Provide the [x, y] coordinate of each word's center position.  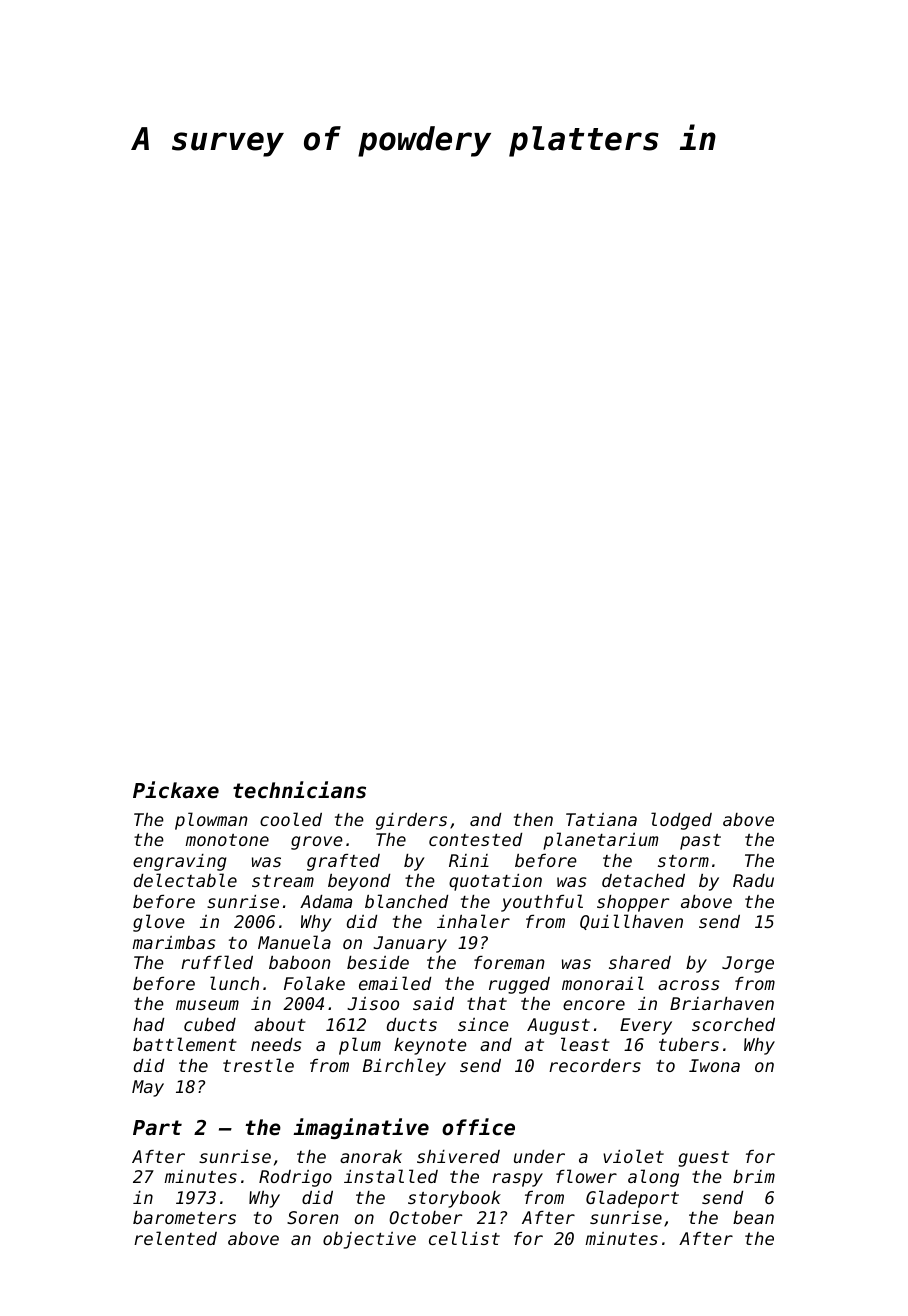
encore [594, 1005]
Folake [314, 983]
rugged [519, 985]
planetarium [600, 841]
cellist [464, 1238]
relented [175, 1238]
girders [411, 821]
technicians [299, 790]
